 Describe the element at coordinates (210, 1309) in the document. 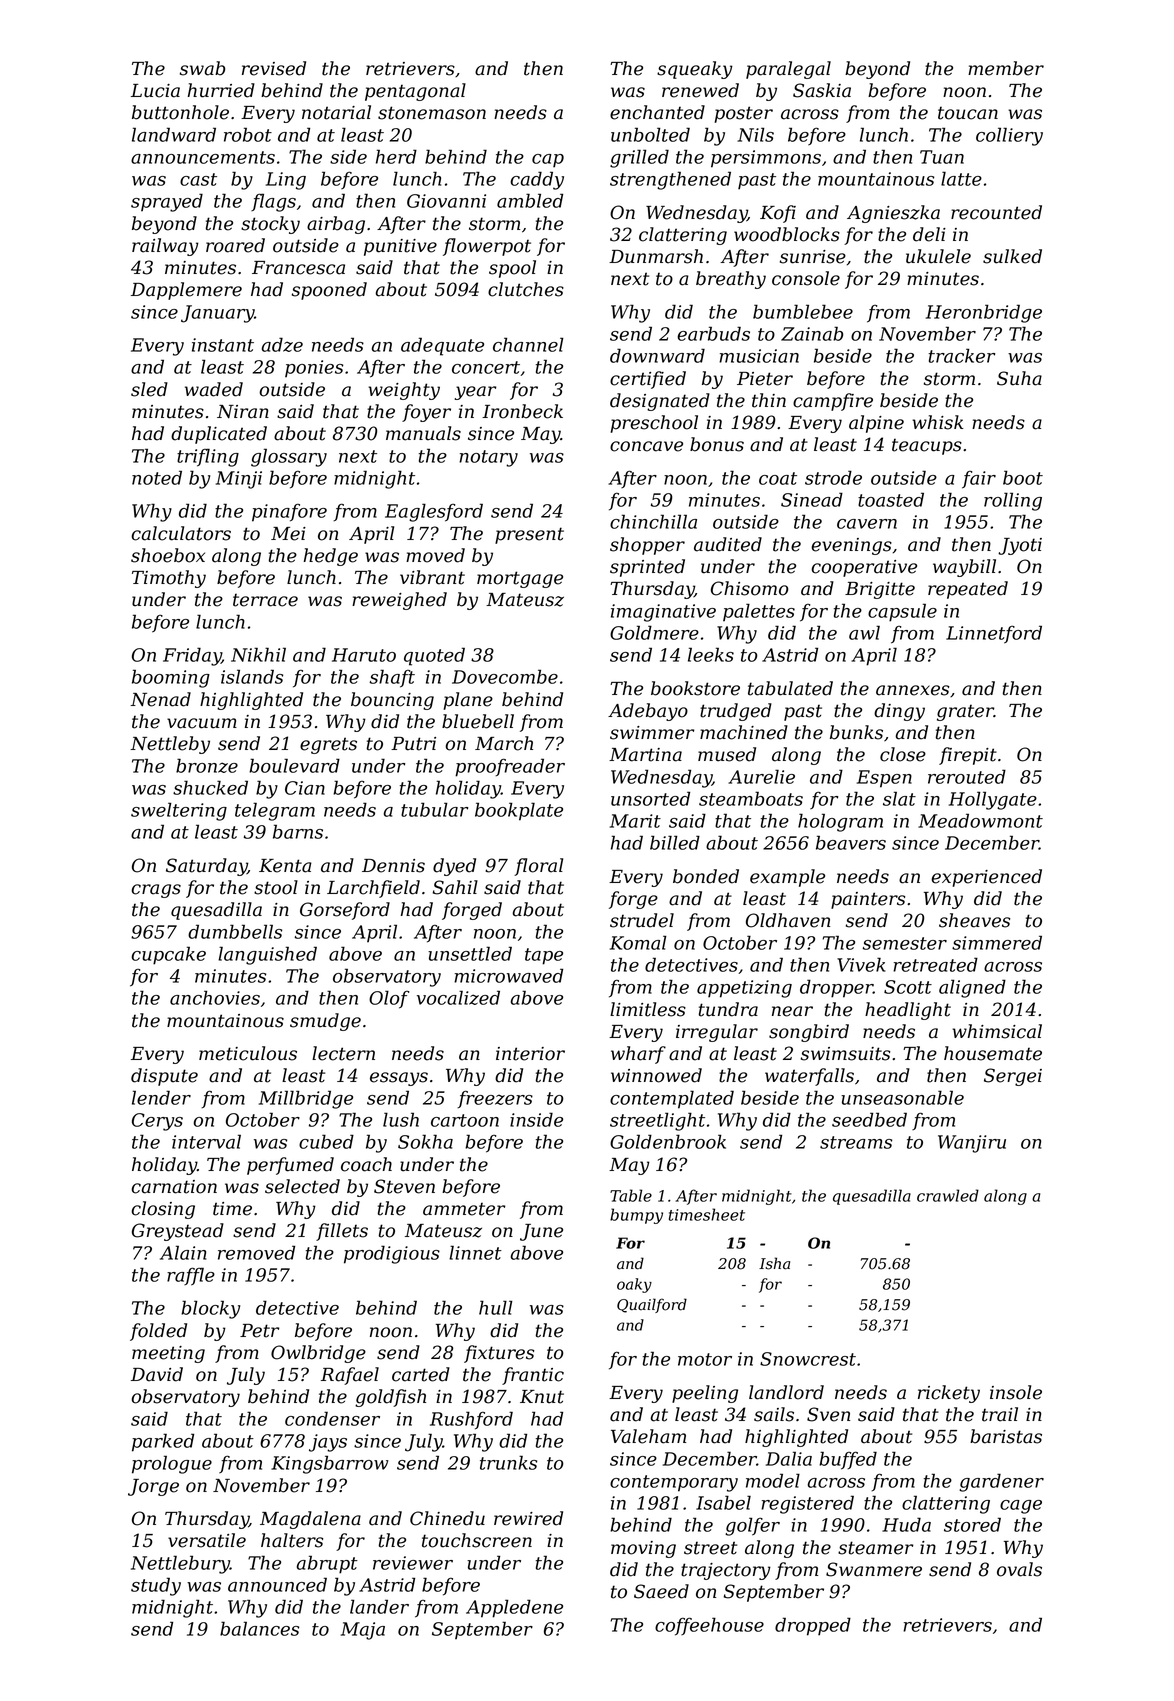

I see `blocky` at that location.
